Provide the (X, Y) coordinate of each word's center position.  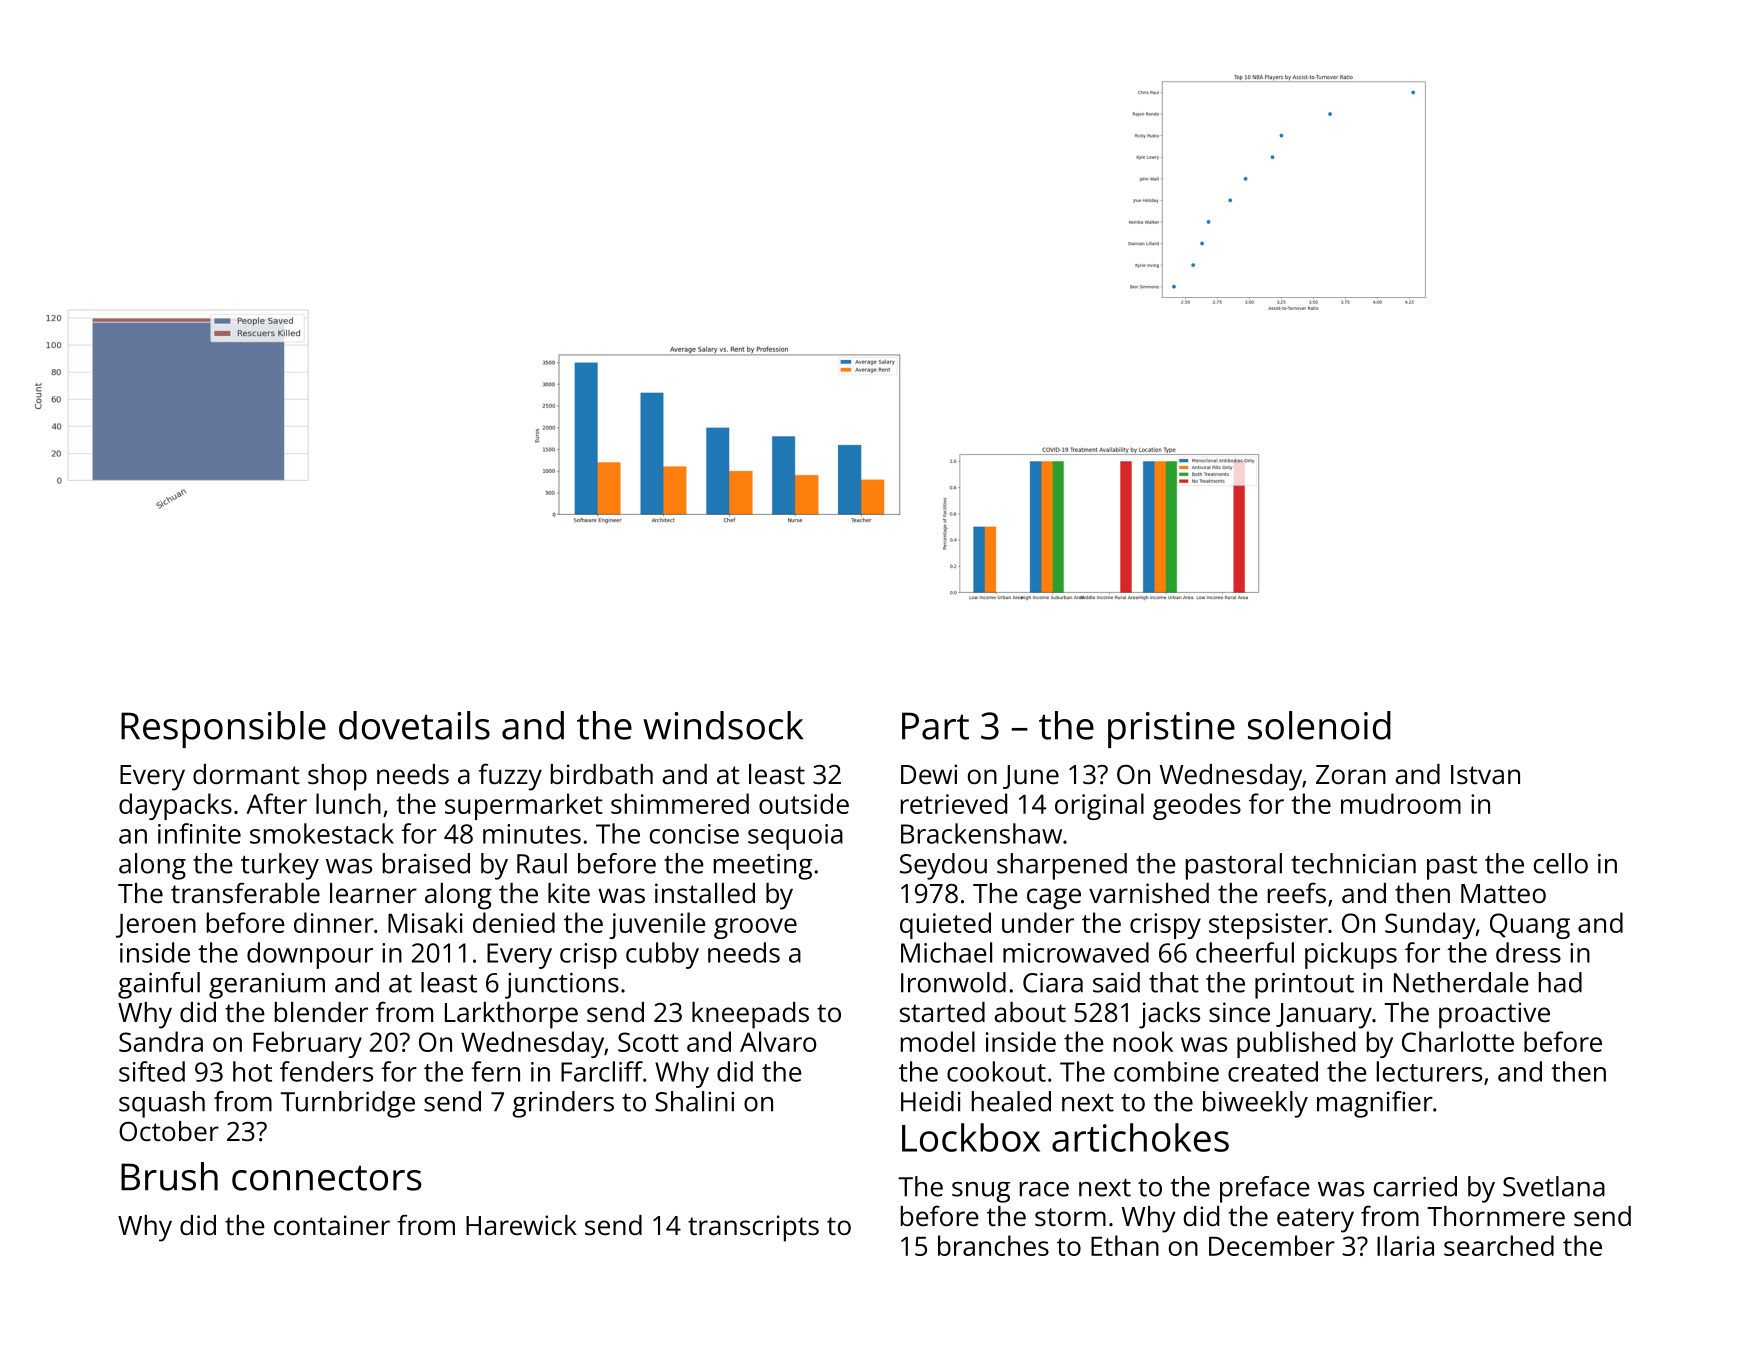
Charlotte (1458, 1041)
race (1044, 1189)
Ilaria (1405, 1245)
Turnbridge (347, 1104)
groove (755, 928)
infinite (199, 833)
